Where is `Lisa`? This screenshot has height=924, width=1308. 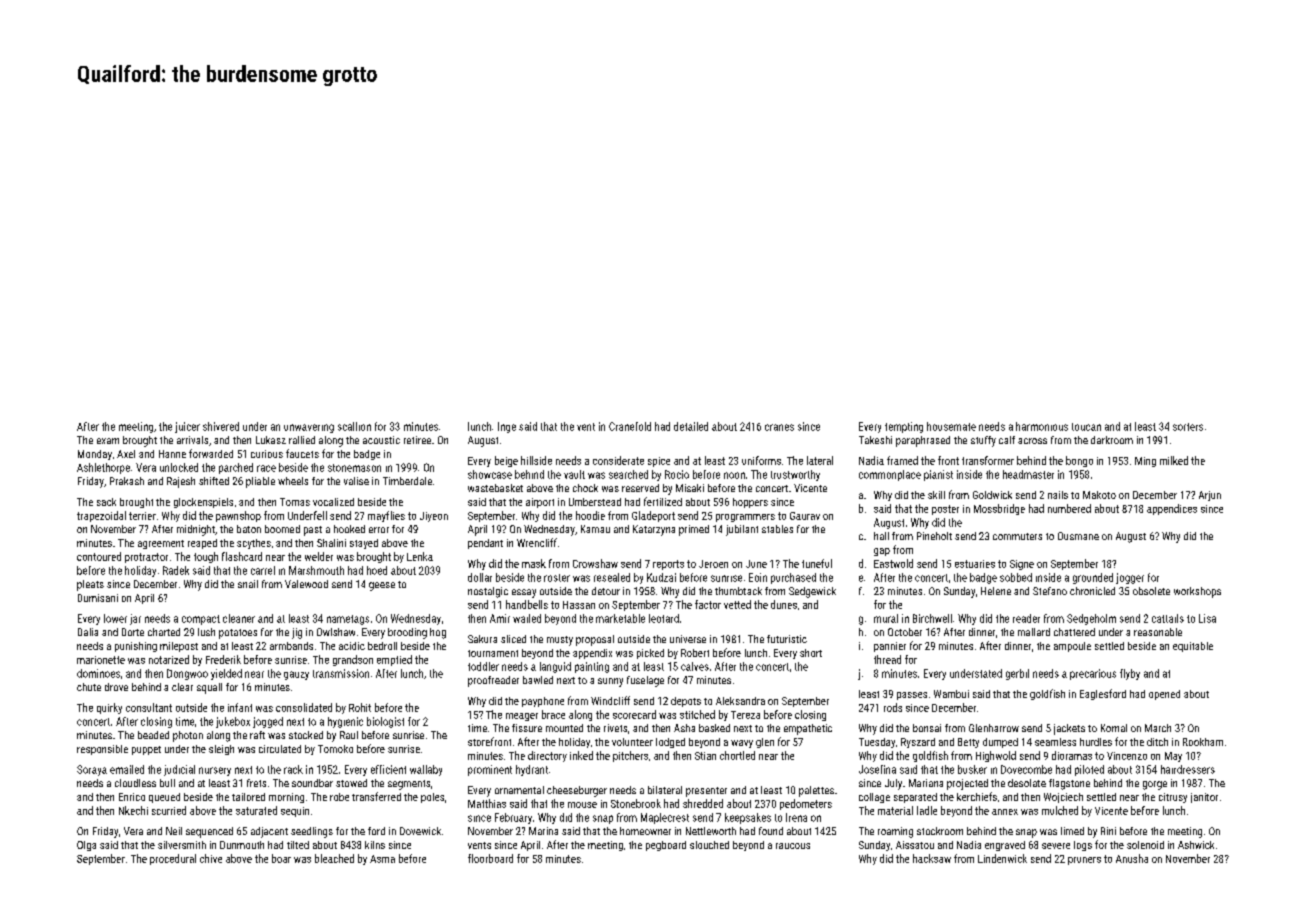 Lisa is located at coordinates (1207, 618).
